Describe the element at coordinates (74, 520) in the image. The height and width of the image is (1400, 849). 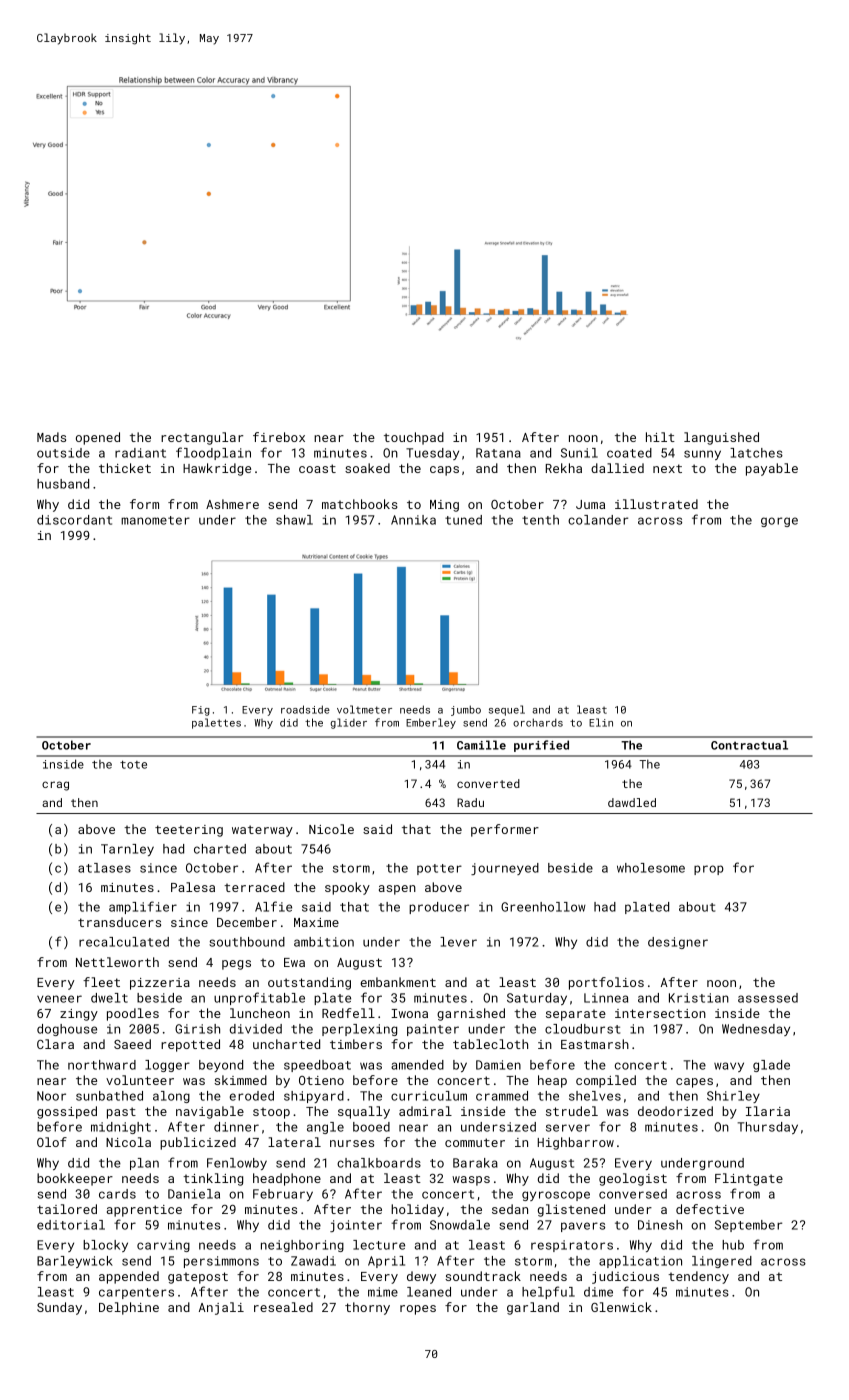
I see `discordant` at that location.
